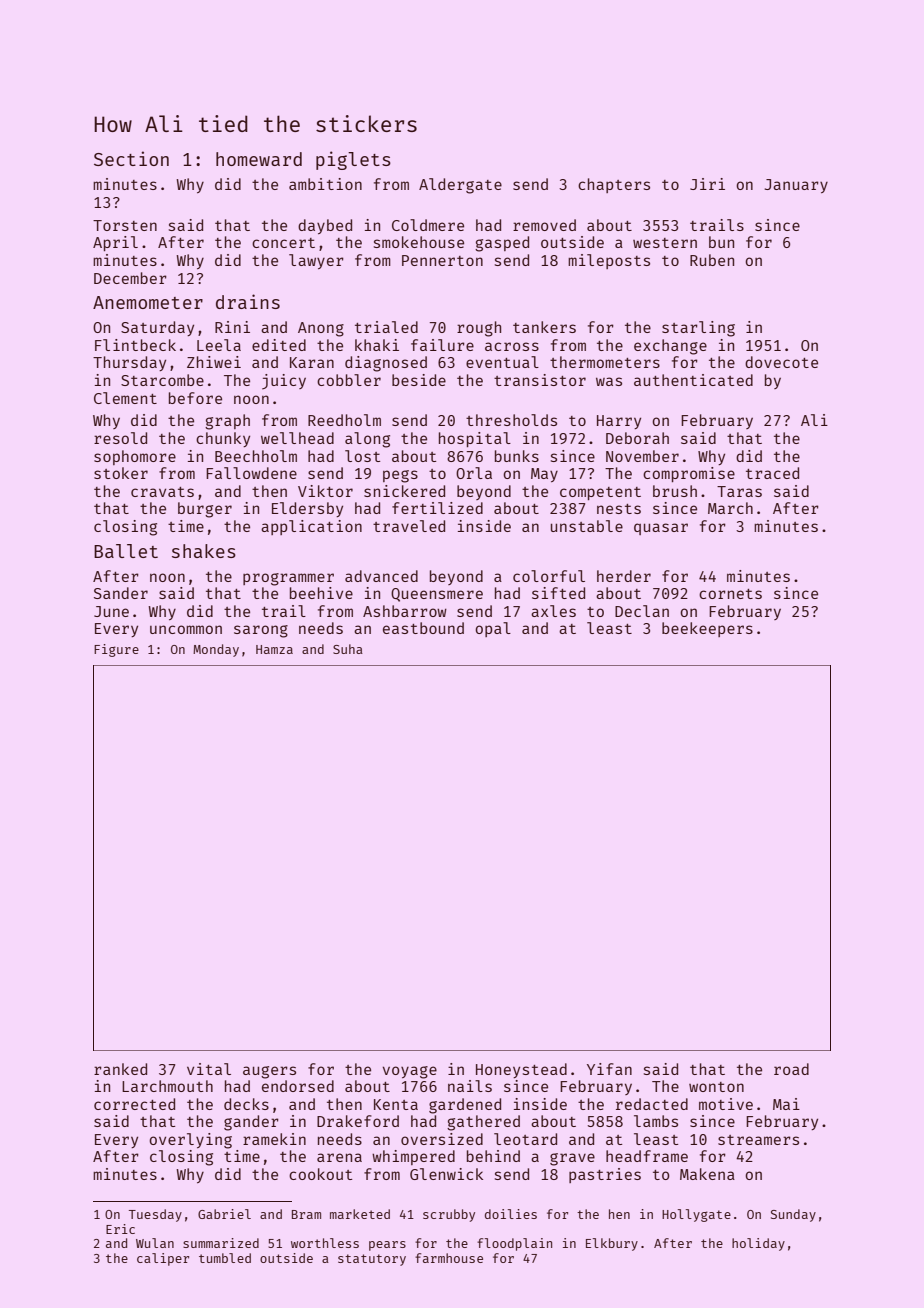 Image resolution: width=924 pixels, height=1308 pixels. What do you see at coordinates (419, 242) in the screenshot?
I see `smokehouse` at bounding box center [419, 242].
